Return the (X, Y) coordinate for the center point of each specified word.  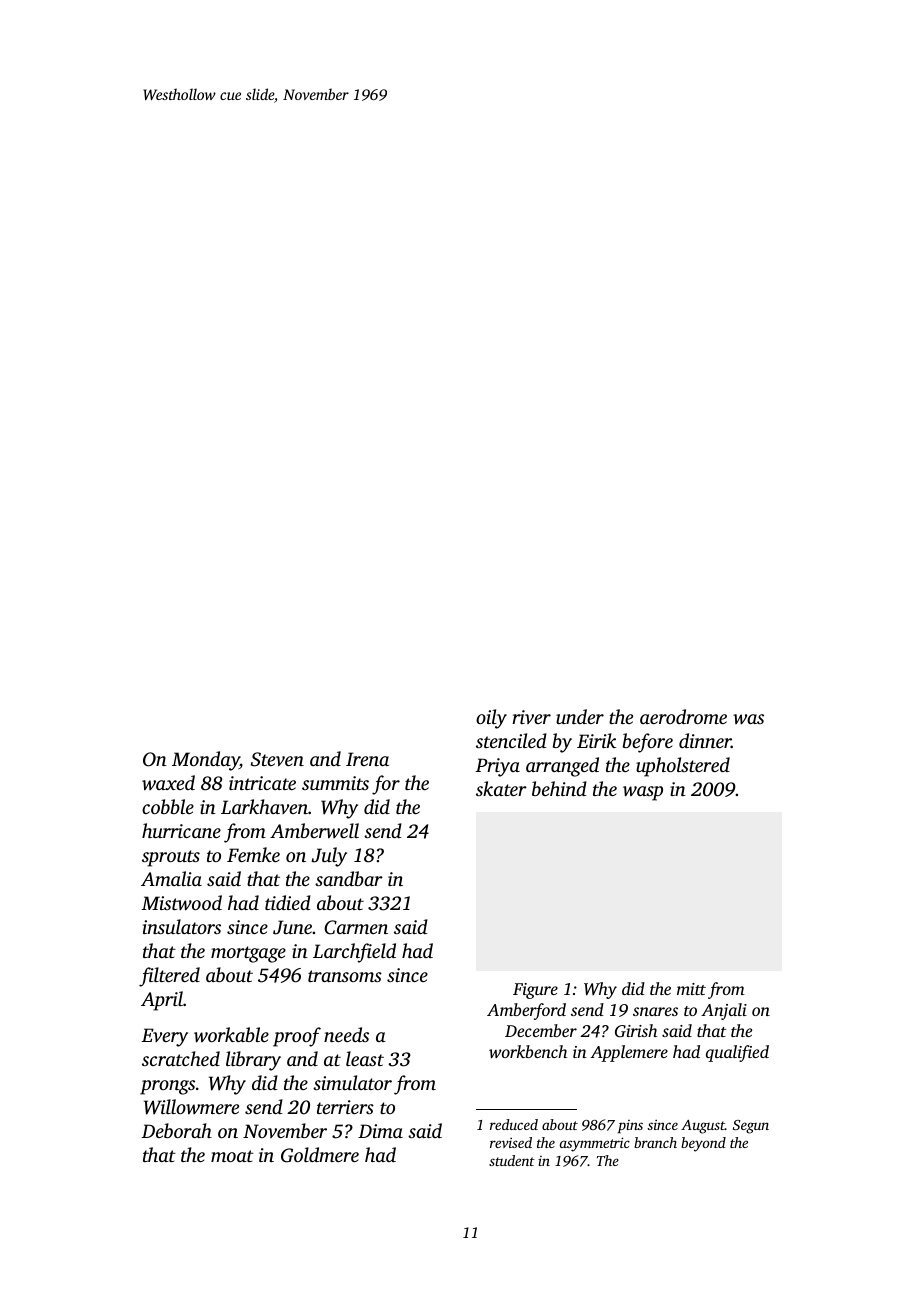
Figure (535, 991)
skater (501, 788)
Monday (206, 761)
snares (655, 1011)
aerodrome (683, 716)
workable (231, 1035)
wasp (643, 793)
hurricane (181, 830)
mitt (691, 989)
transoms (345, 976)
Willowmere (191, 1107)
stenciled (511, 740)
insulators (182, 926)
